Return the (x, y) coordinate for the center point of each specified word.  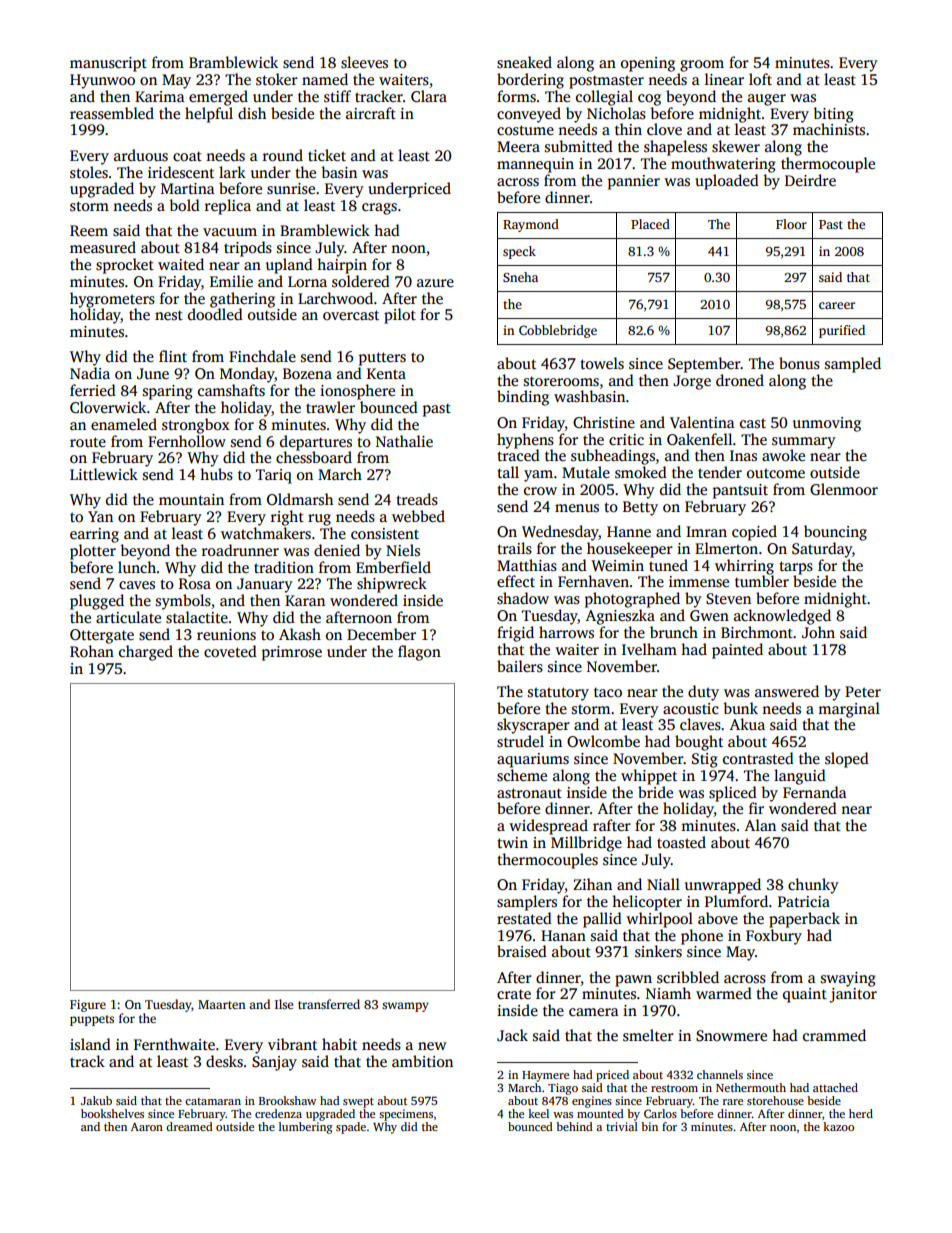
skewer (736, 146)
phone (702, 937)
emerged (218, 98)
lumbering (306, 1128)
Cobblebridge (558, 331)
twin (512, 842)
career (837, 305)
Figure (88, 1006)
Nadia (90, 373)
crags (379, 209)
